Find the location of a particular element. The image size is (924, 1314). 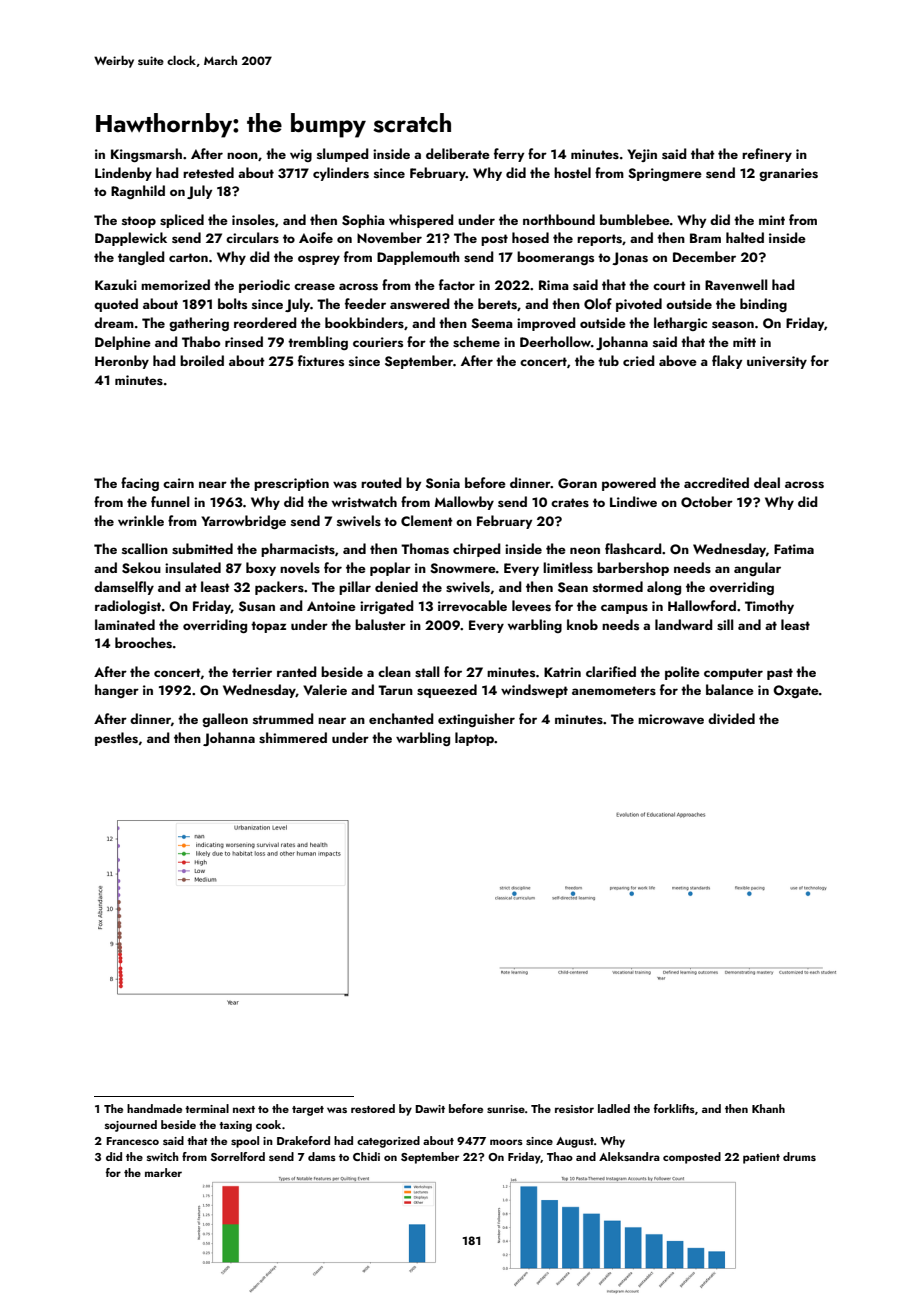

divided is located at coordinates (731, 718).
